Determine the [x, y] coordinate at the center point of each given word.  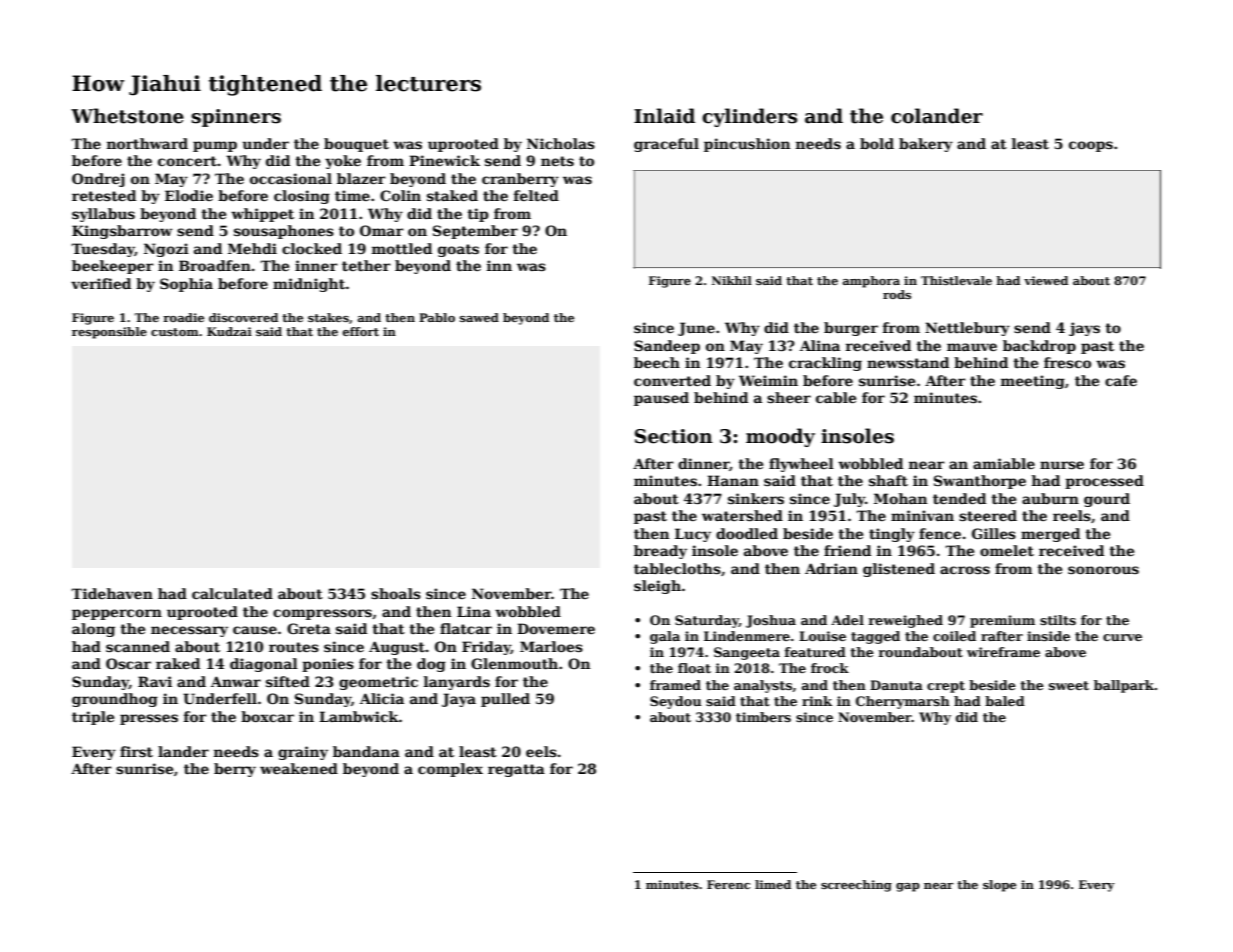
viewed [1046, 280]
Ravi [155, 681]
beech [657, 362]
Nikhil [732, 280]
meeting [1033, 382]
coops [1091, 146]
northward [147, 143]
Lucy [693, 535]
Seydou [676, 702]
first [136, 751]
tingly [892, 535]
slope [999, 886]
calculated [232, 593]
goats [458, 250]
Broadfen [215, 265]
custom [175, 332]
